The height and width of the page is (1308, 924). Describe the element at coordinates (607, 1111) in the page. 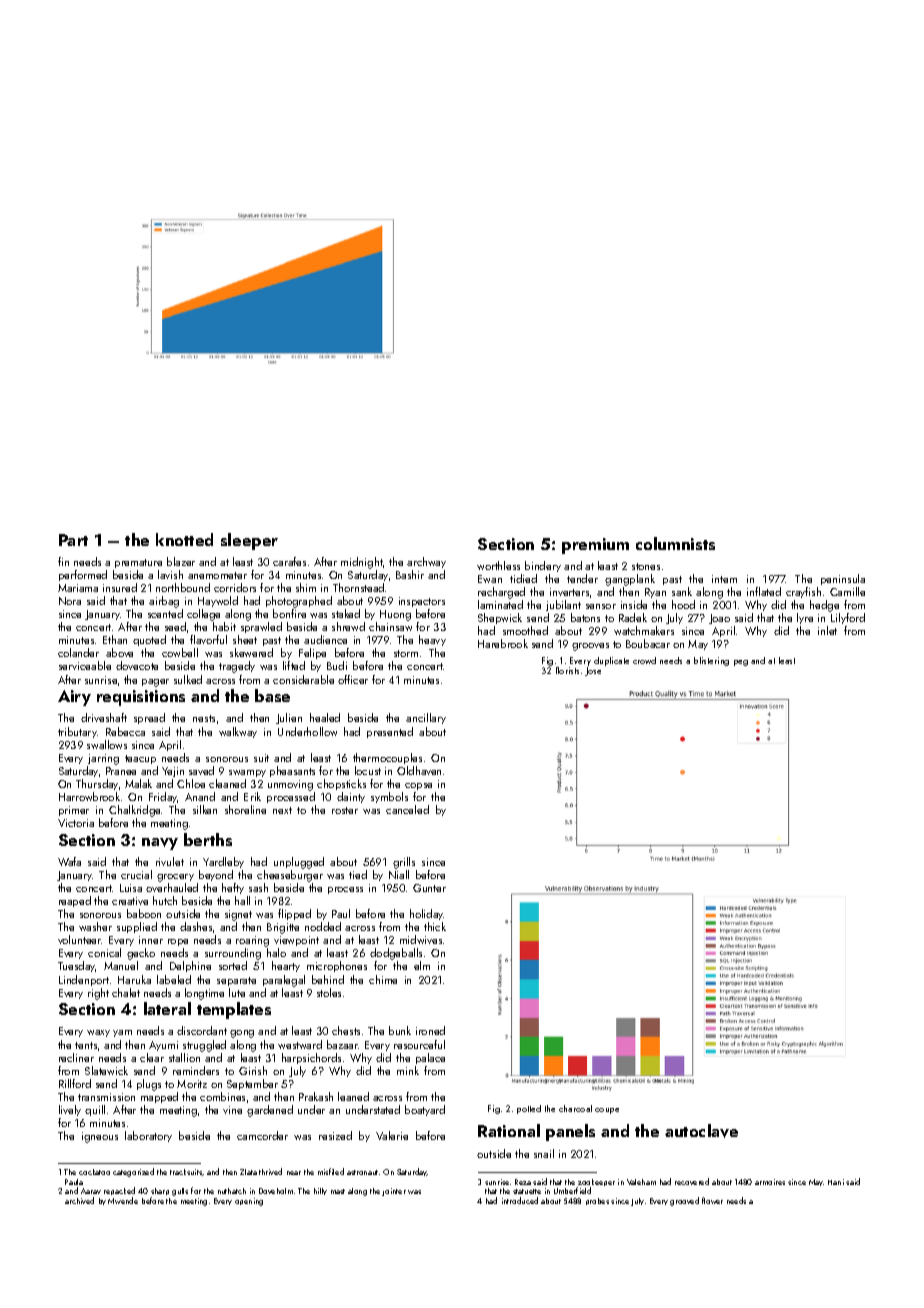

I see `coupe` at that location.
